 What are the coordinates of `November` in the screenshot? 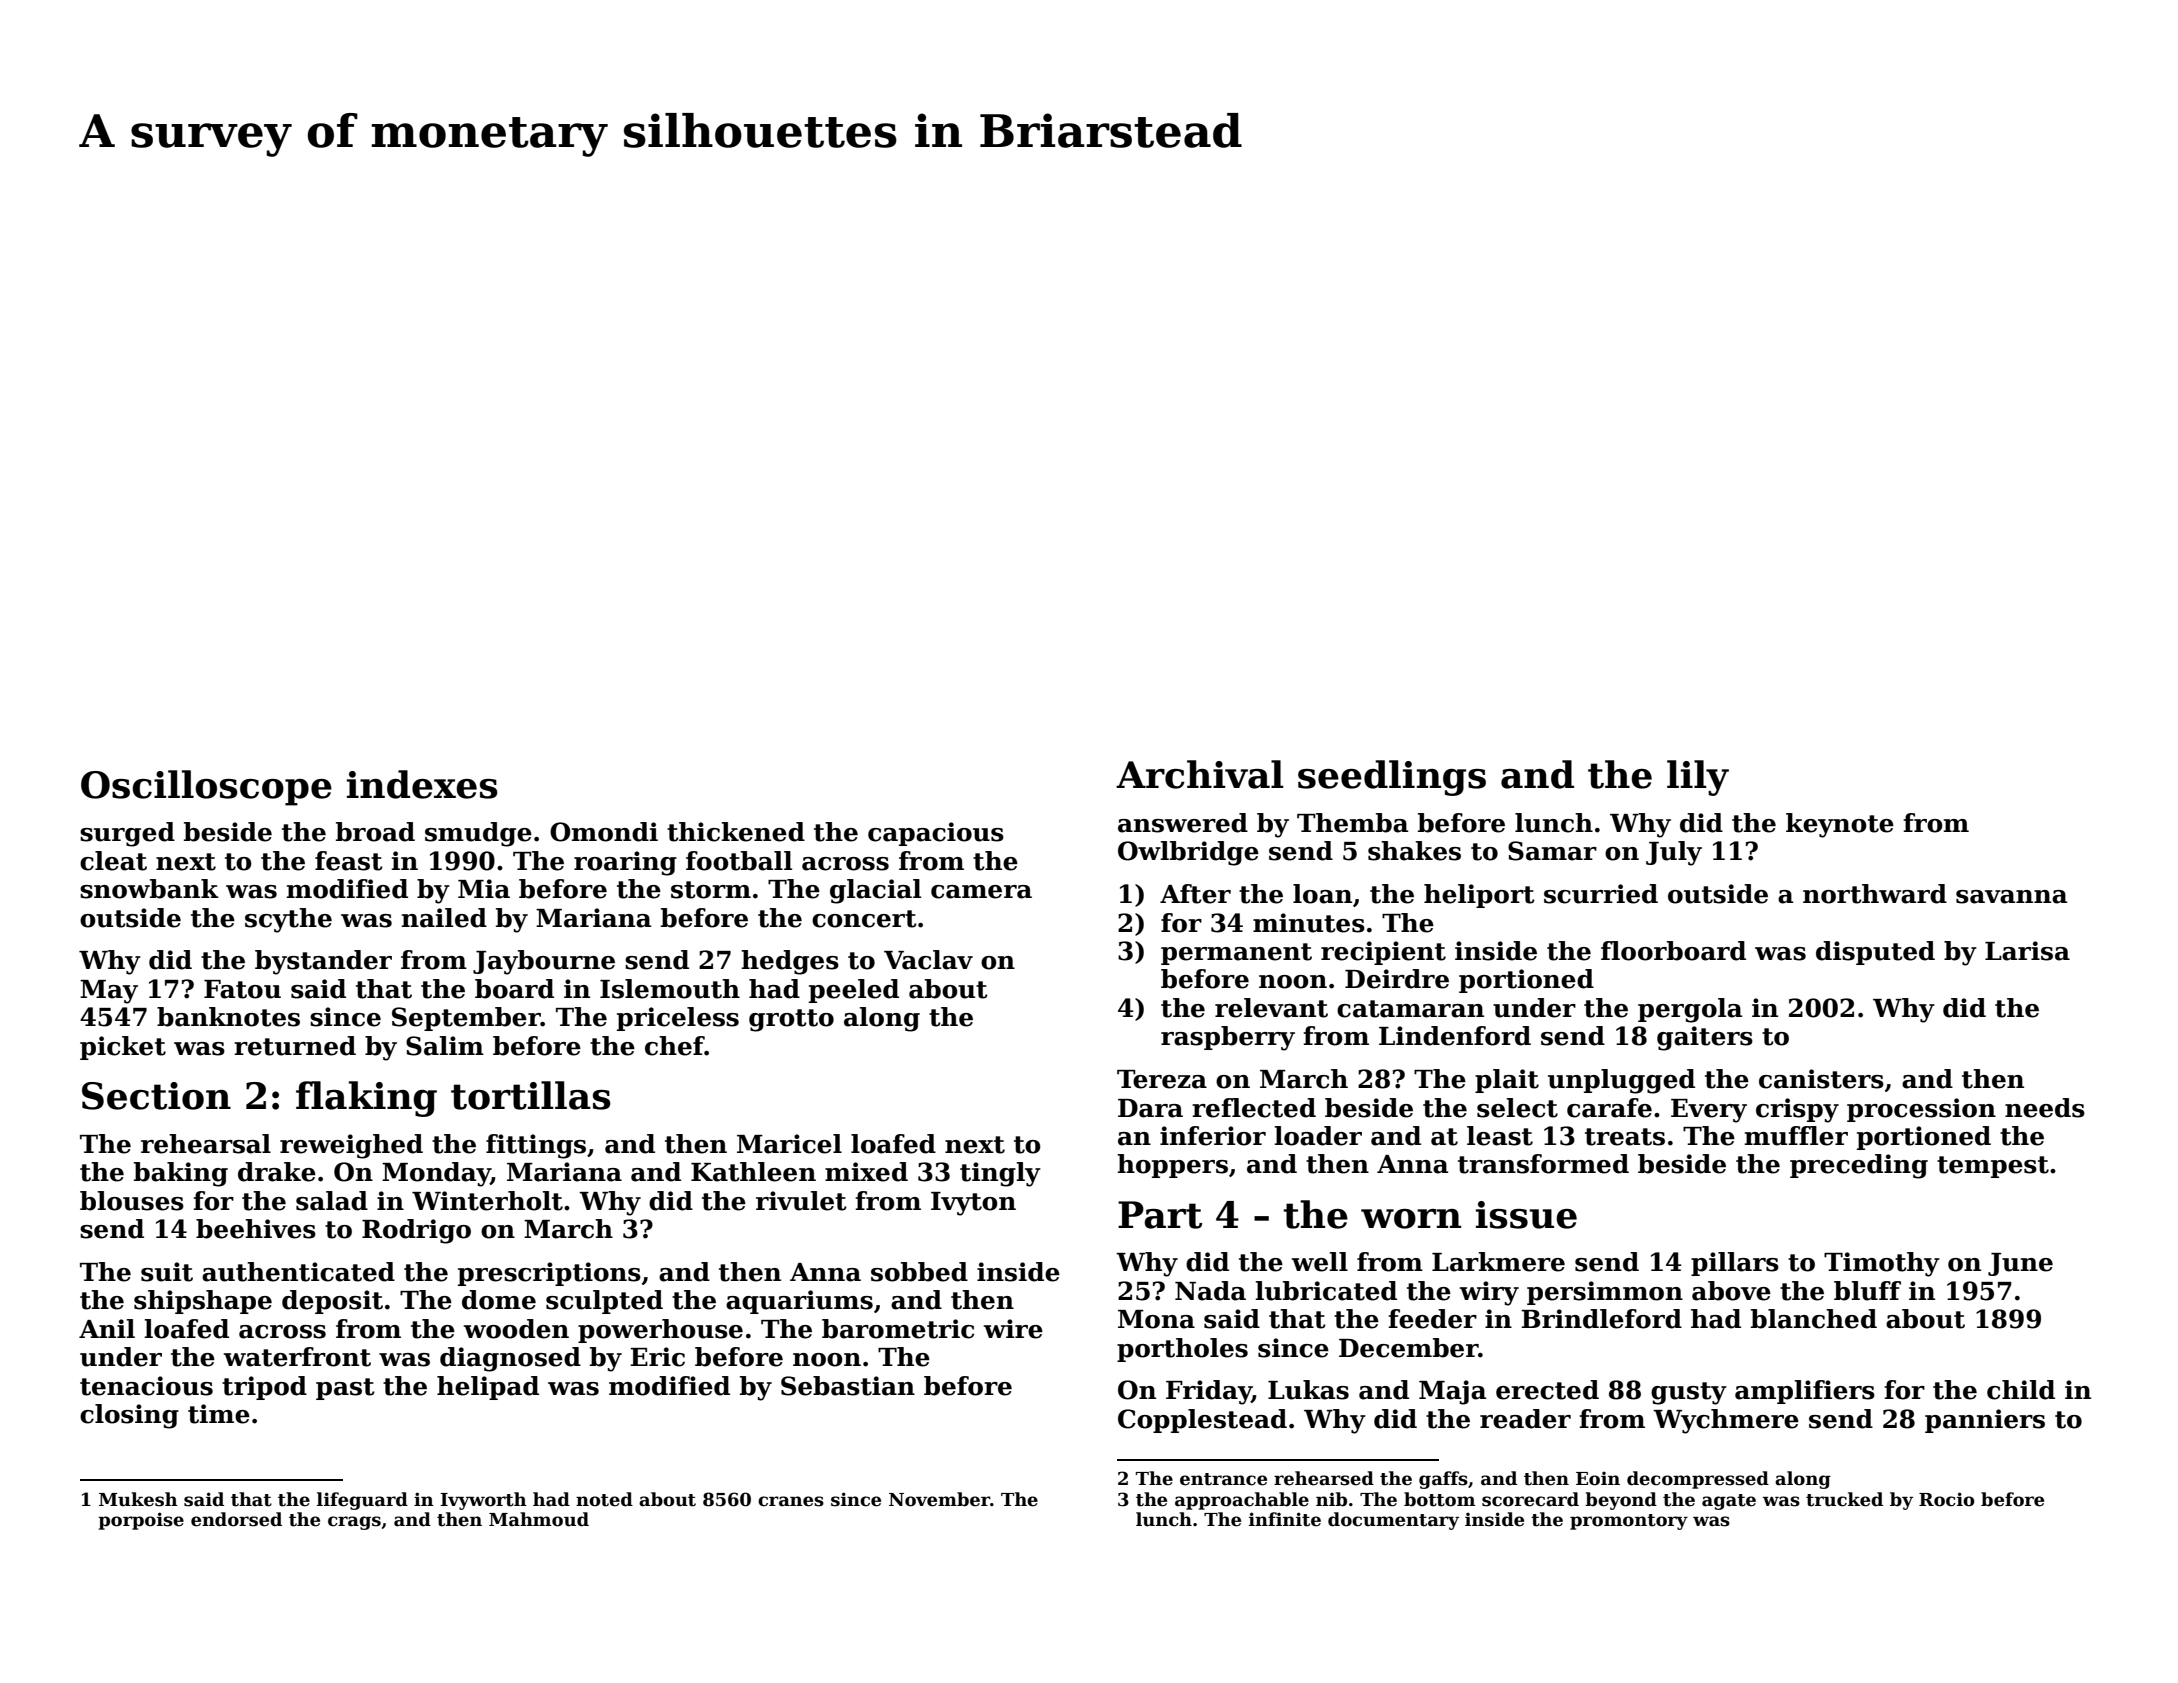 It's located at (939, 1499).
